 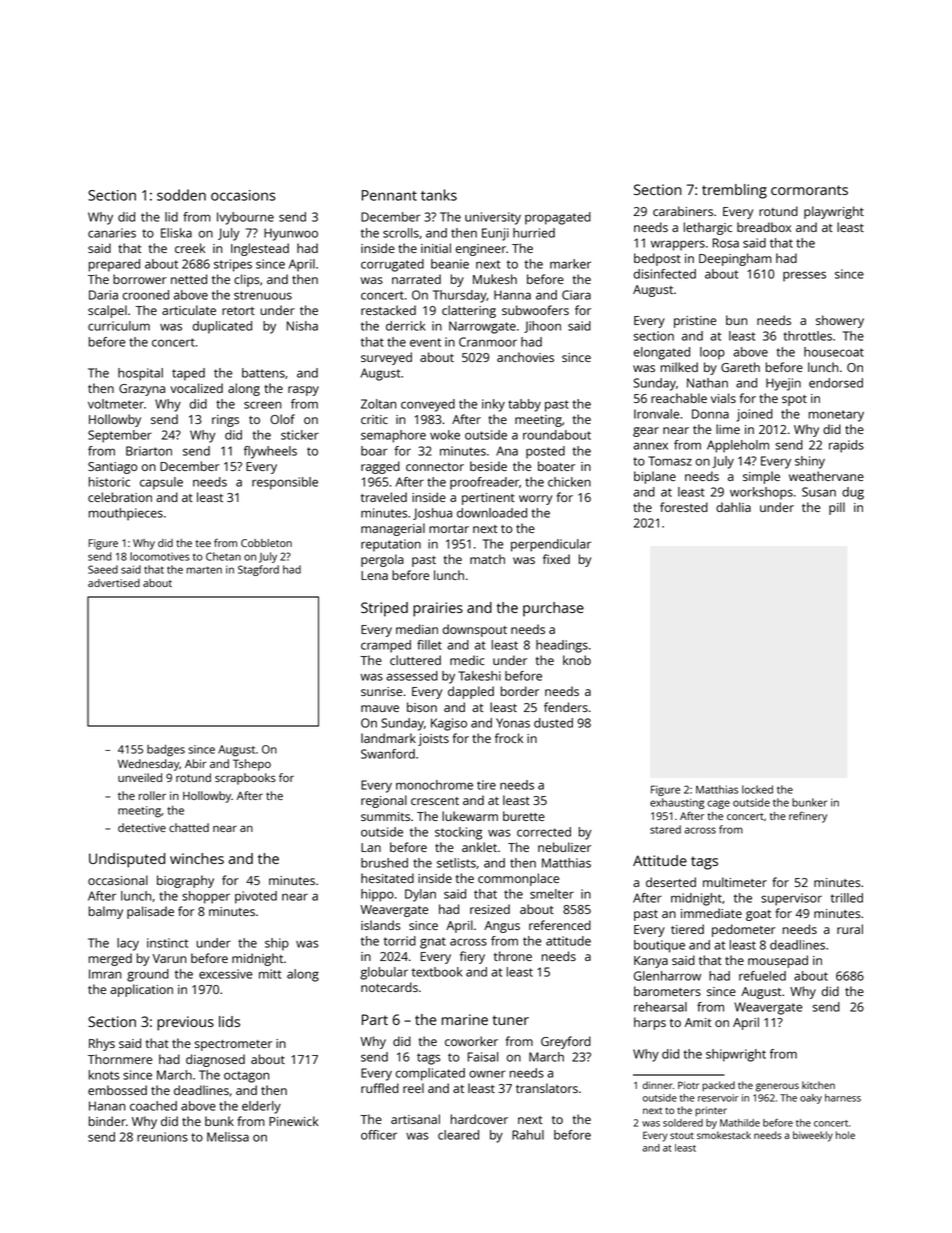 I want to click on Thornmere, so click(x=120, y=1059).
